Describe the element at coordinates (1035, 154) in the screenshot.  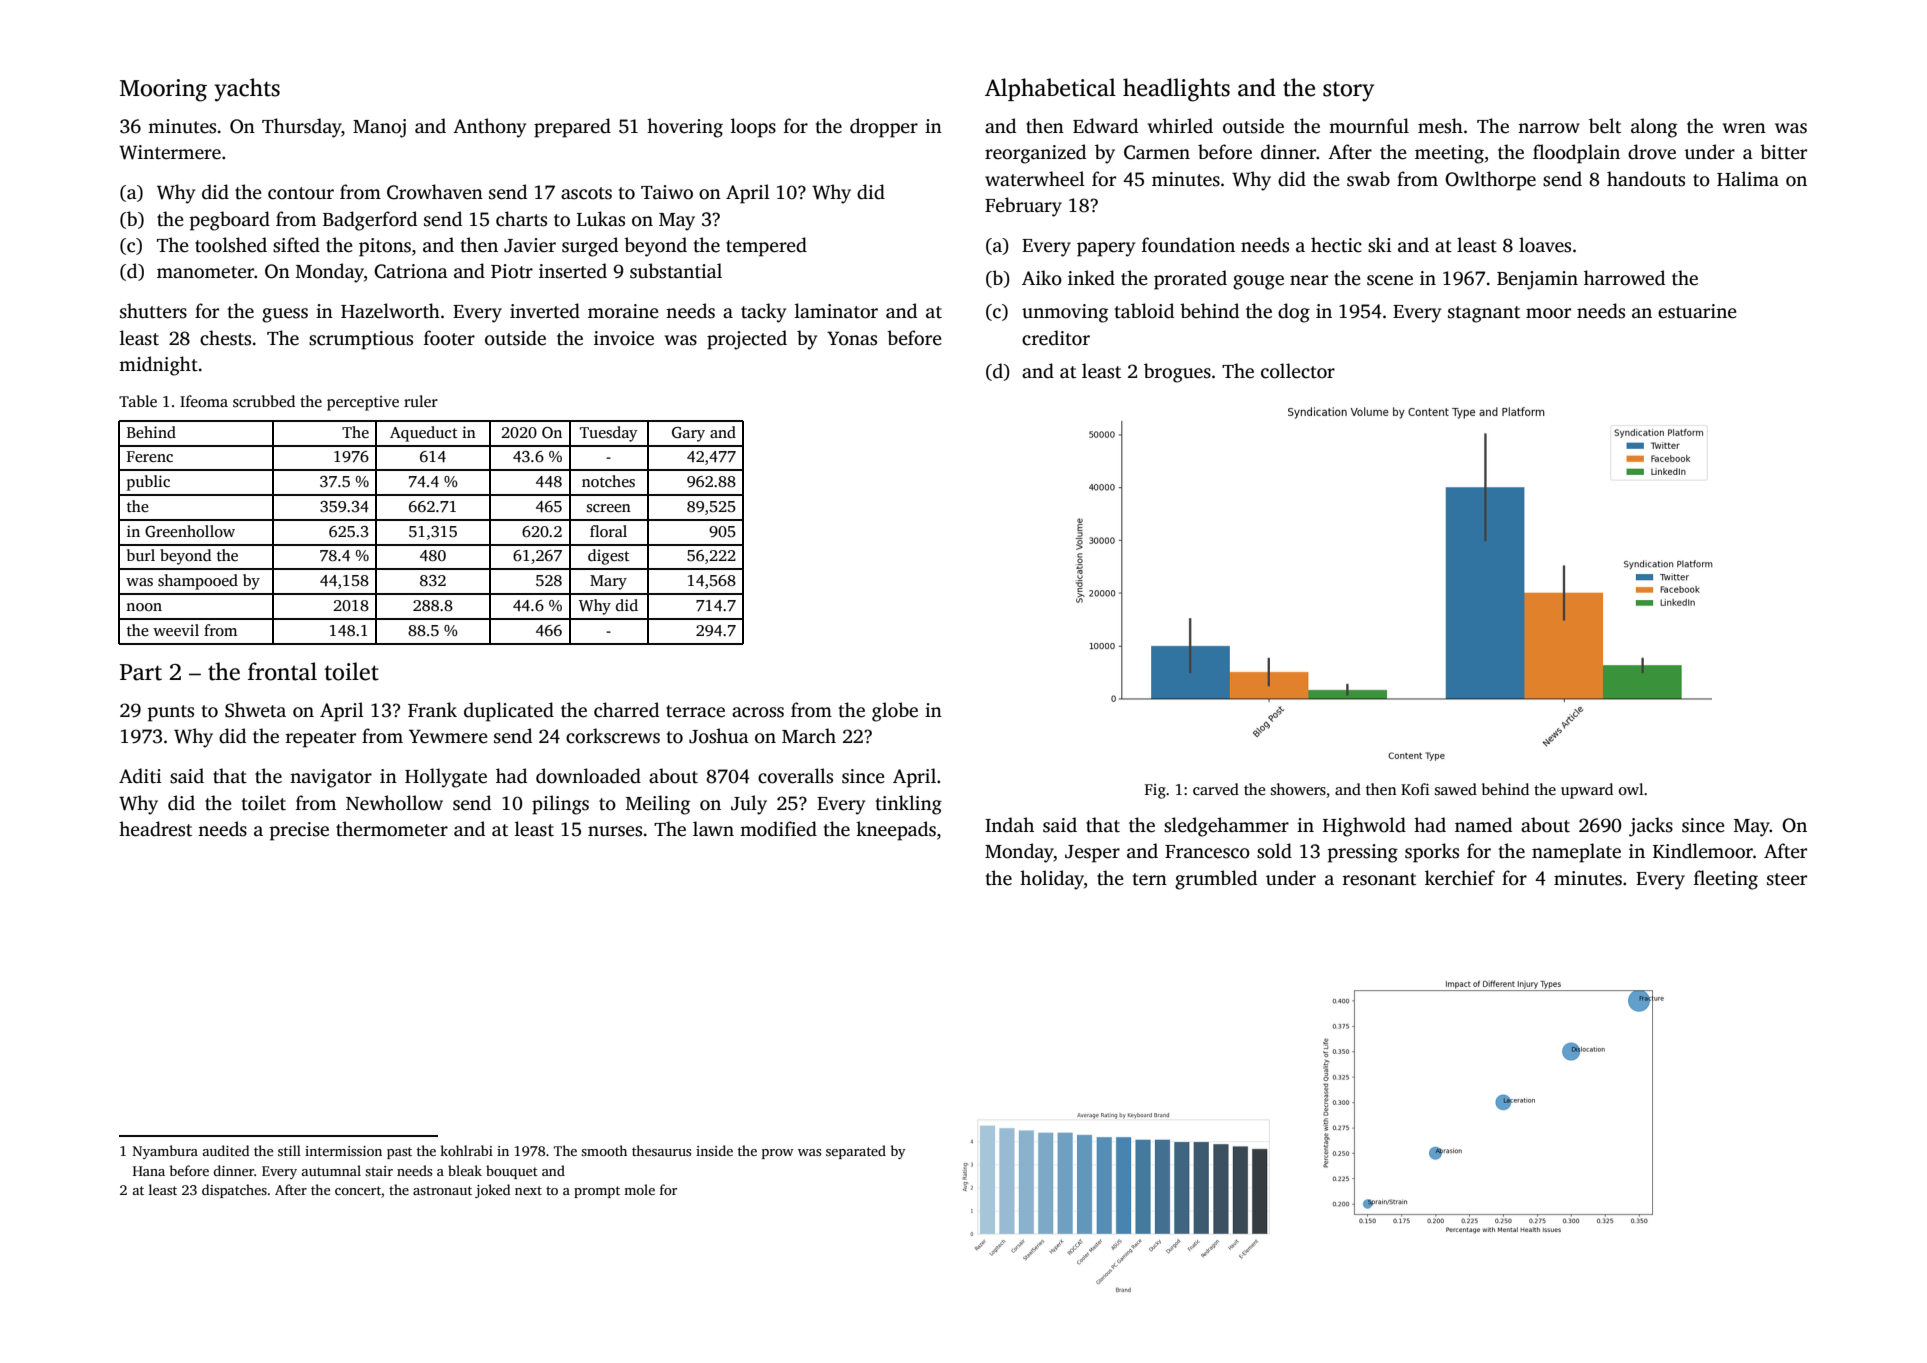
I see `reorganized` at that location.
